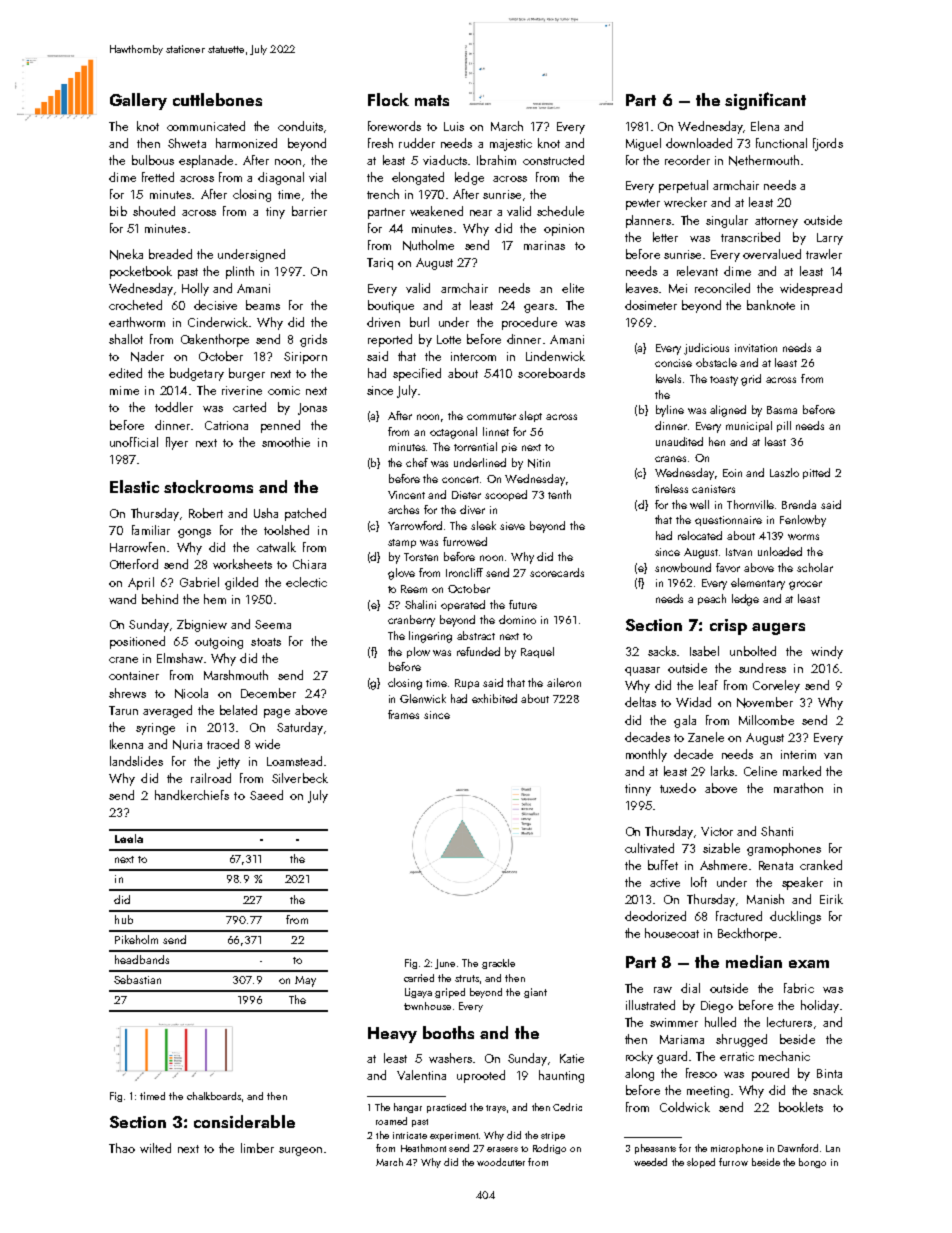 This image has height=1233, width=952. I want to click on booths, so click(448, 1032).
